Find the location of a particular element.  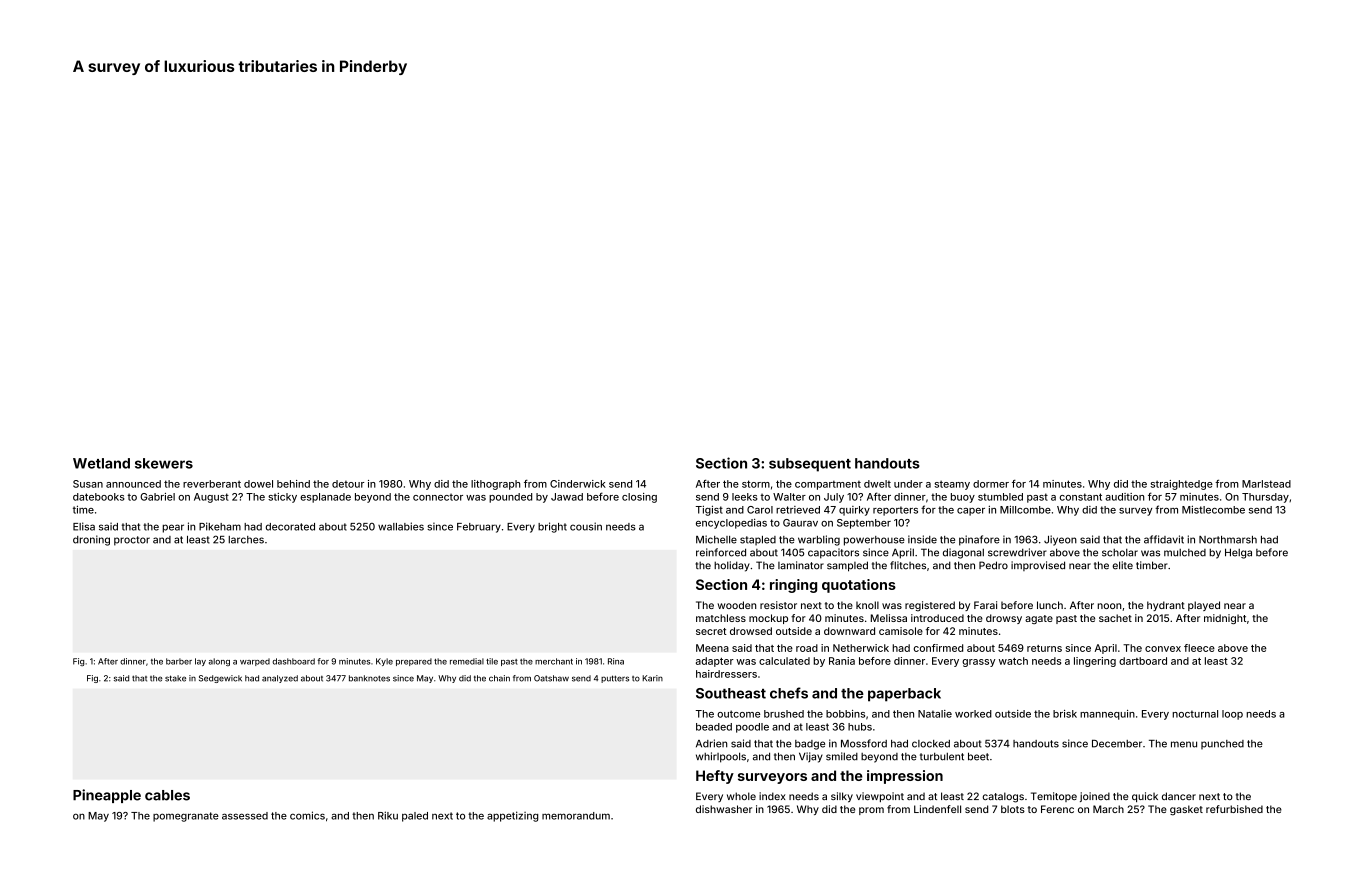

refurbished is located at coordinates (1234, 809).
